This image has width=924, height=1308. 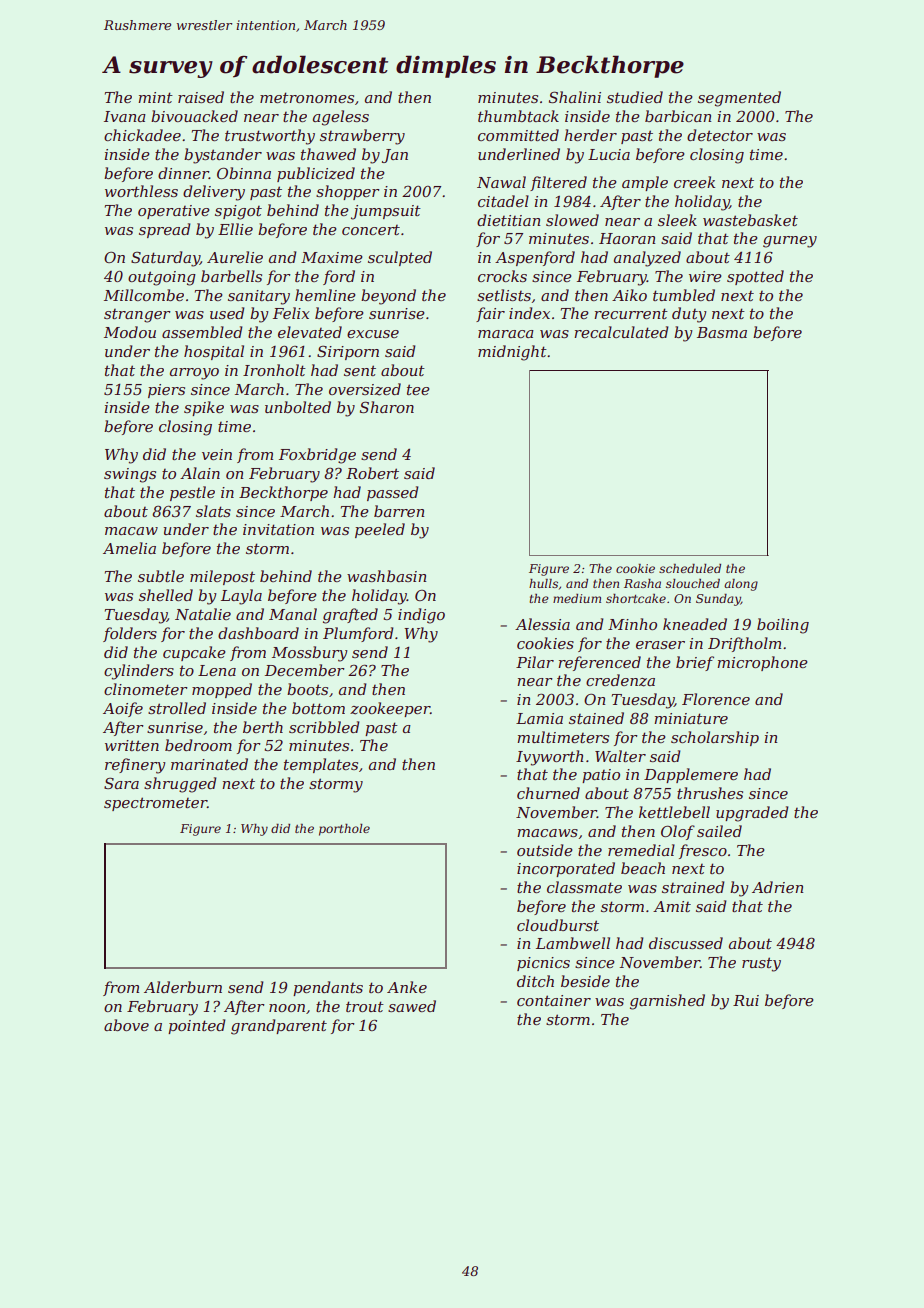 I want to click on segmented, so click(x=739, y=99).
